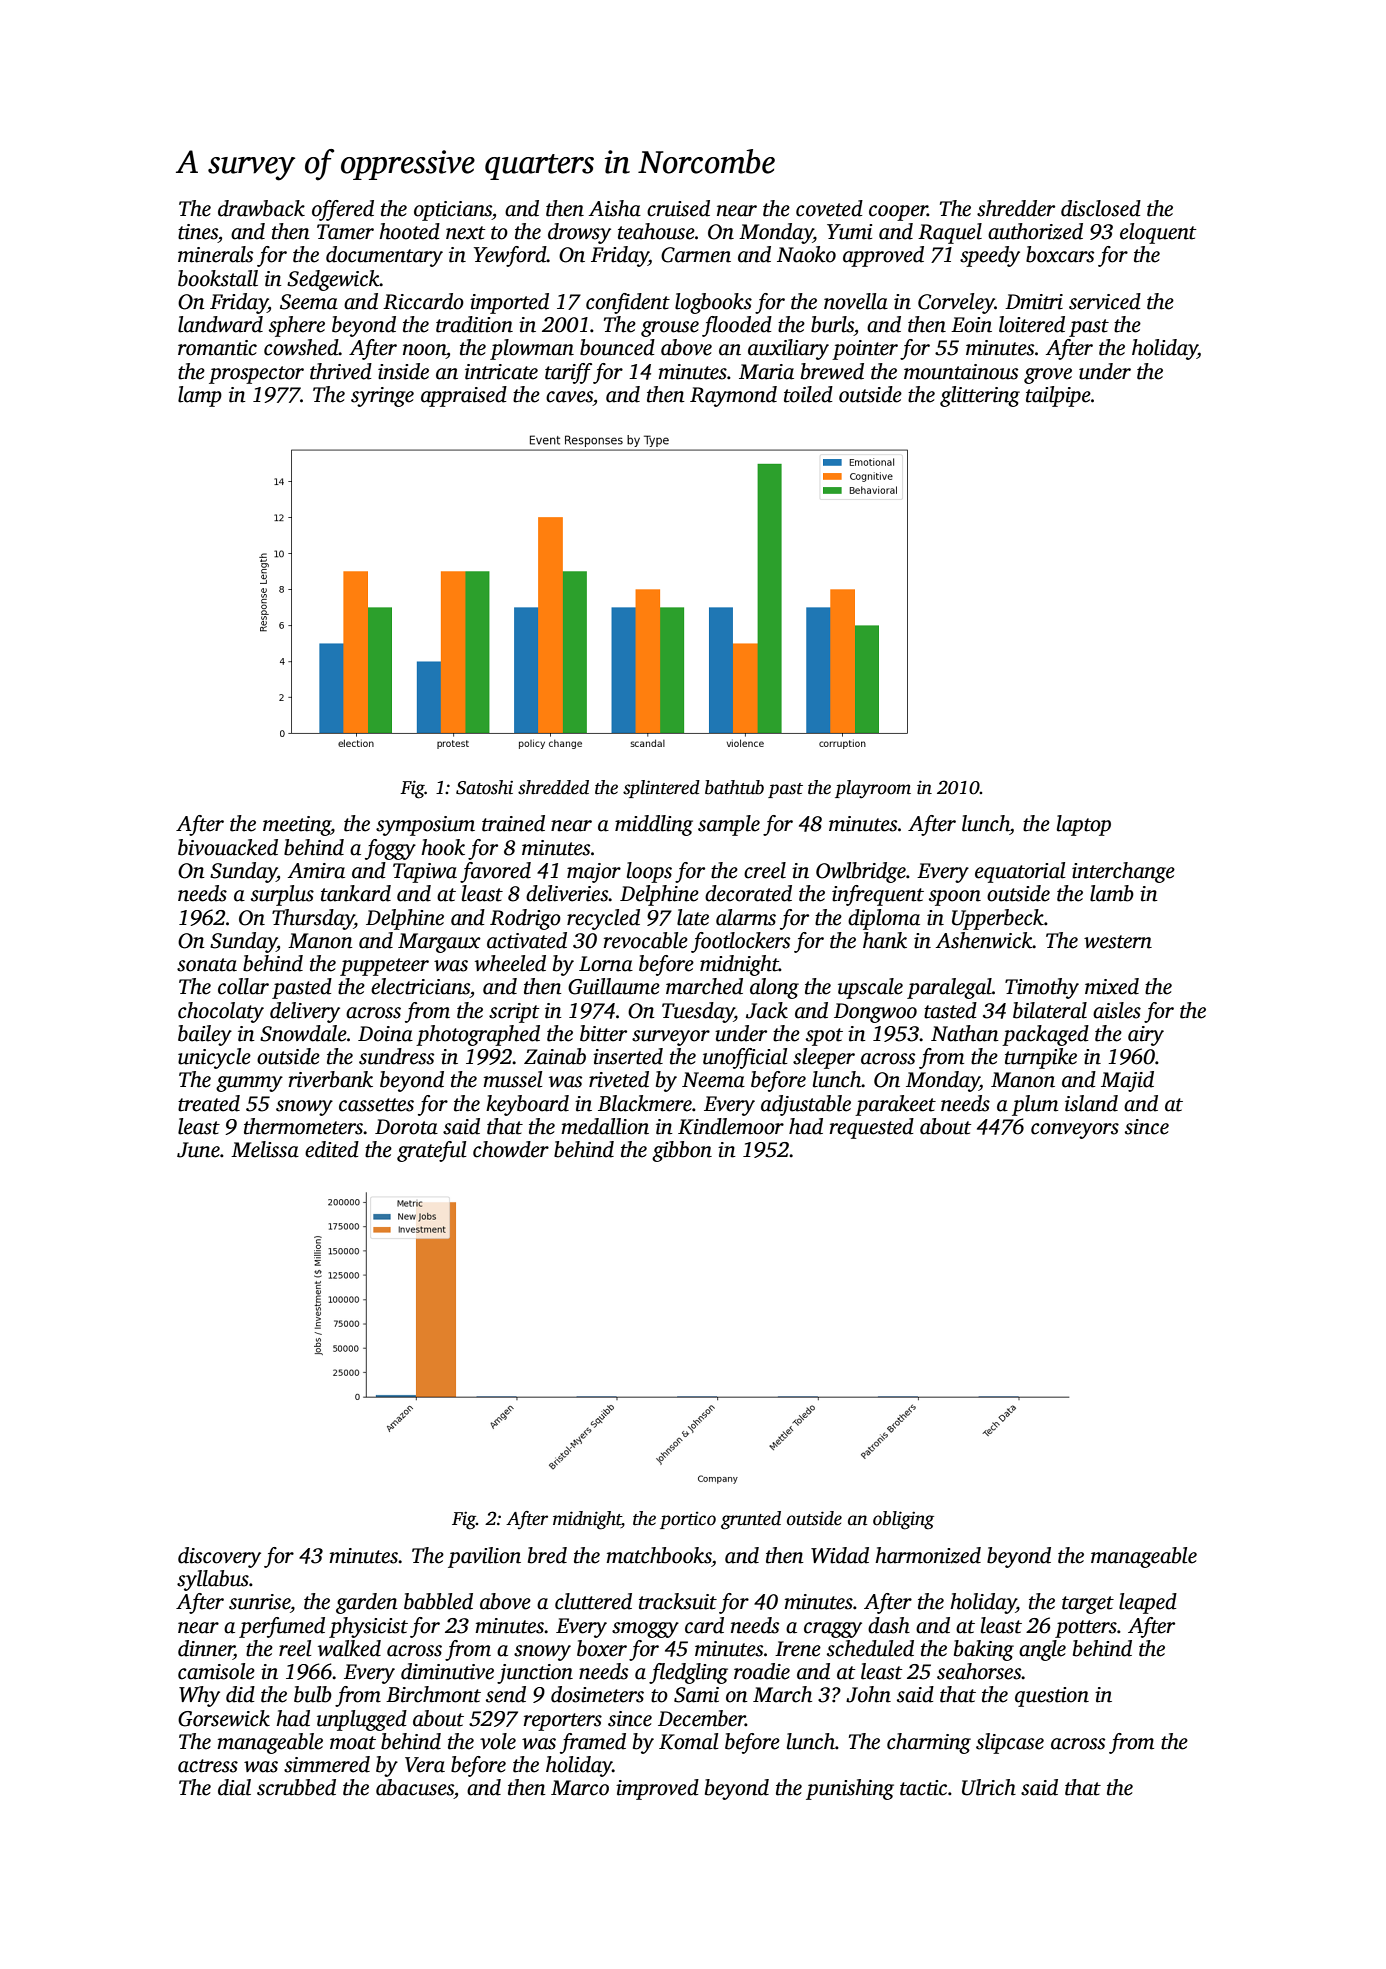 This document has height=1969, width=1386. What do you see at coordinates (382, 397) in the document?
I see `syringe` at bounding box center [382, 397].
